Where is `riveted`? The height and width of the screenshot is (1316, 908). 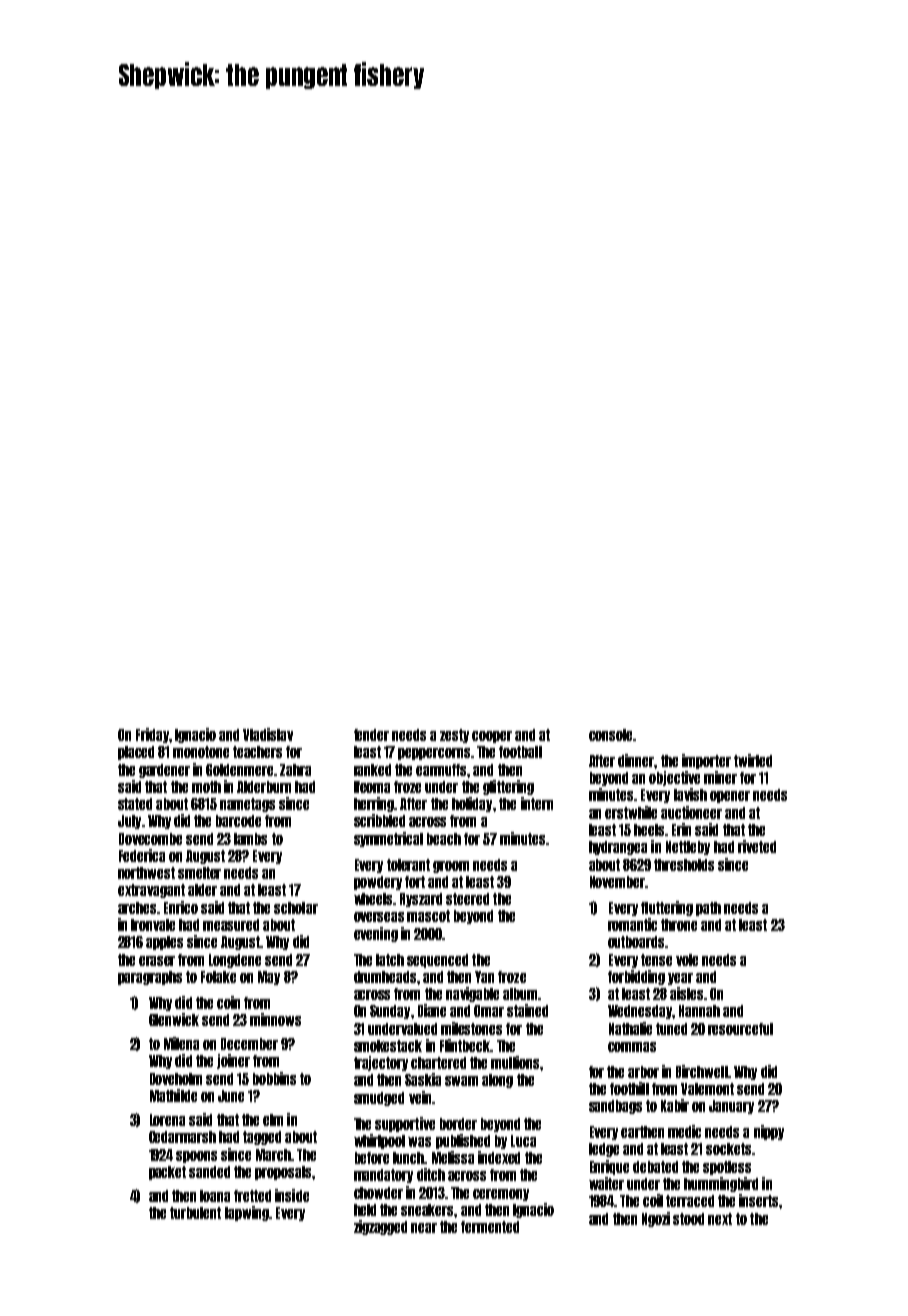
riveted is located at coordinates (757, 846).
